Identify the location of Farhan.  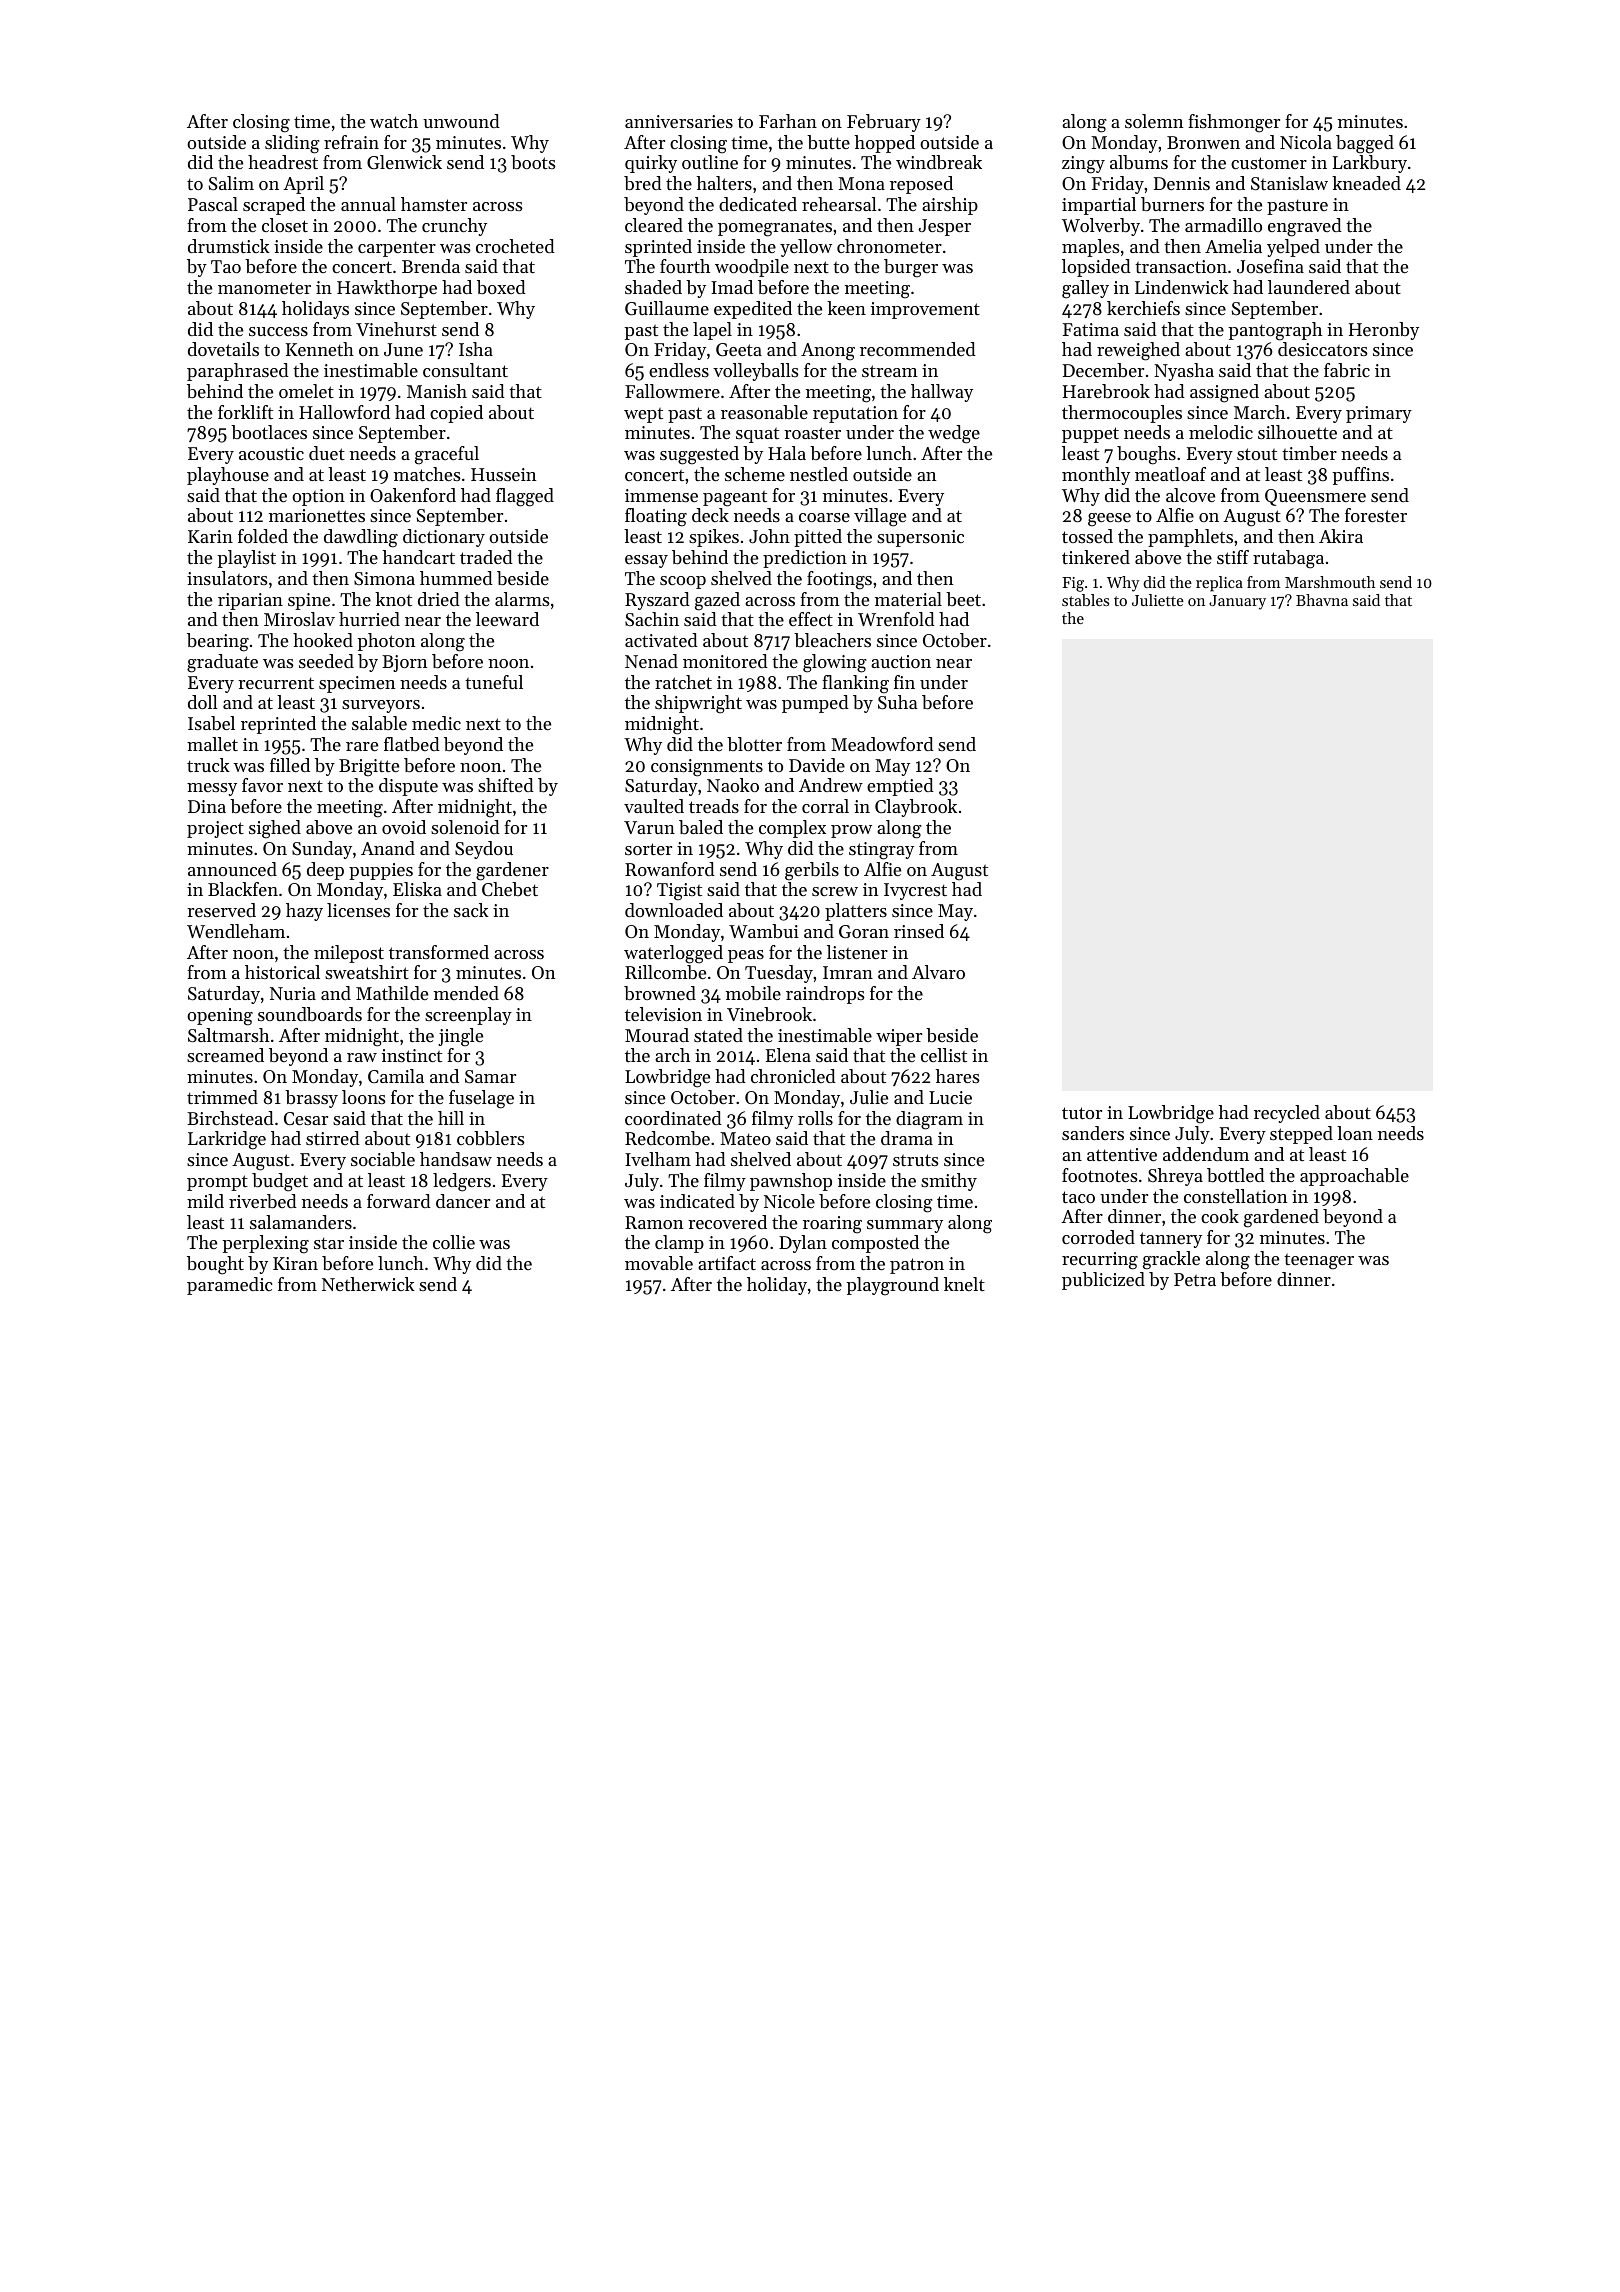
(788, 121).
